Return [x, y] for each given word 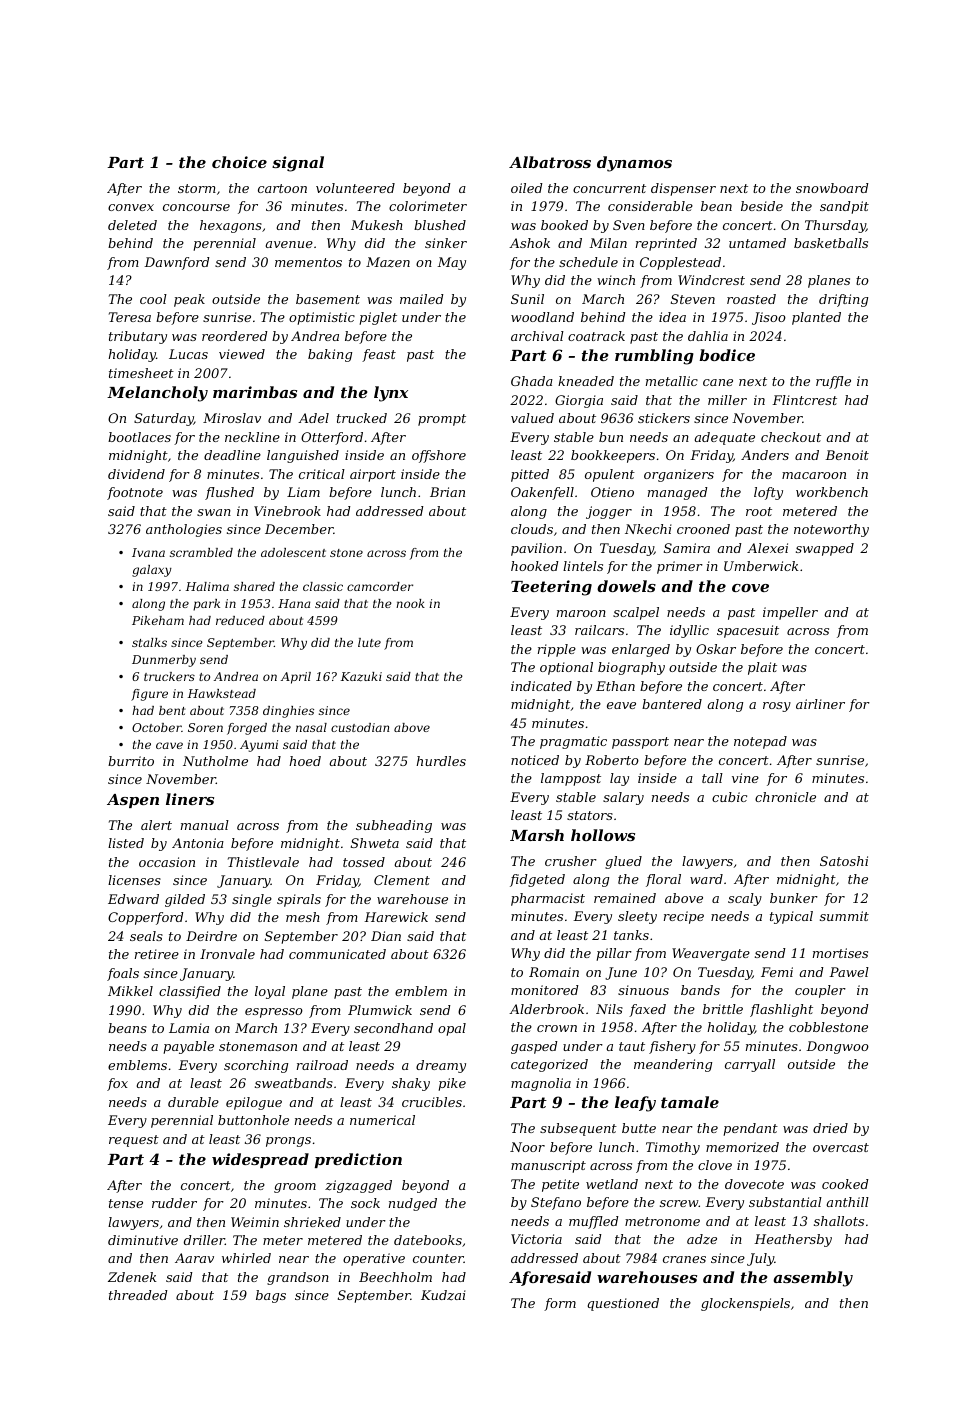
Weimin [255, 1222]
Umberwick [761, 566]
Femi [777, 972]
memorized [742, 1147]
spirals [299, 900]
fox [117, 1084]
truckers [169, 676]
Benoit [847, 455]
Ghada [532, 381]
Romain [554, 972]
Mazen [388, 262]
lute [369, 642]
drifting [843, 300]
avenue [289, 244]
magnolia [541, 1084]
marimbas [255, 392]
